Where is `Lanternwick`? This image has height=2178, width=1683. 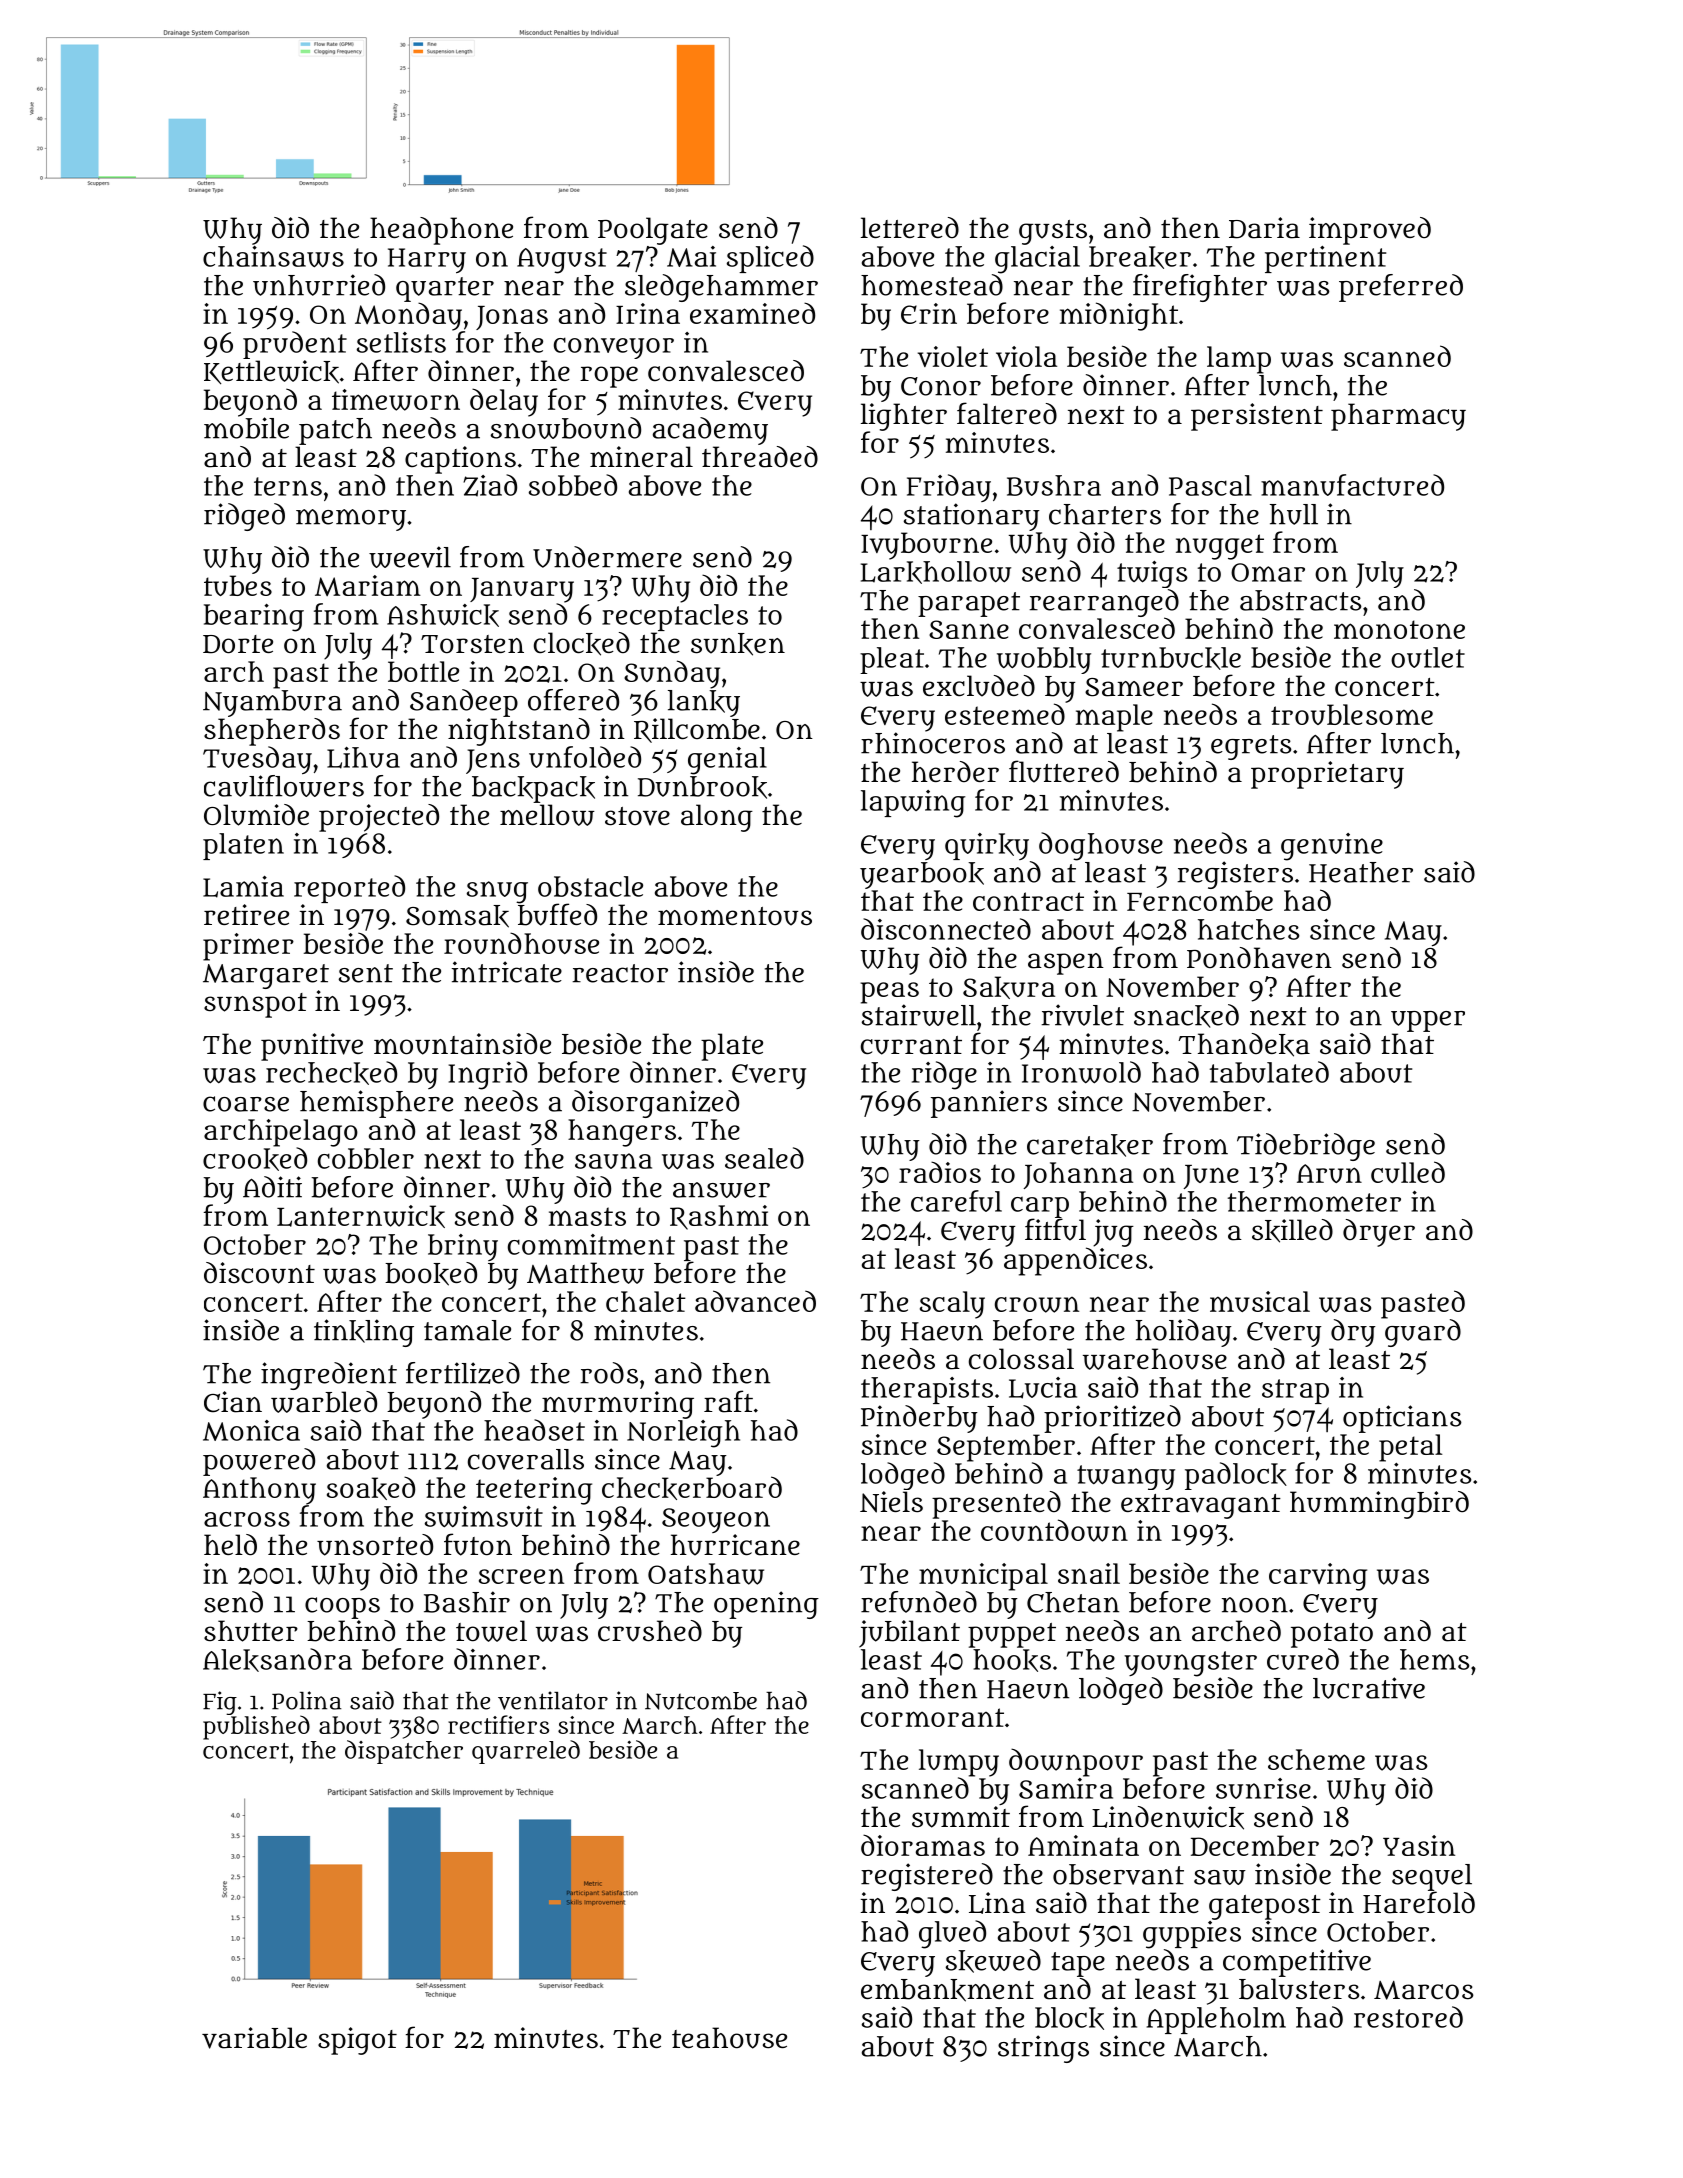 Lanternwick is located at coordinates (361, 1216).
